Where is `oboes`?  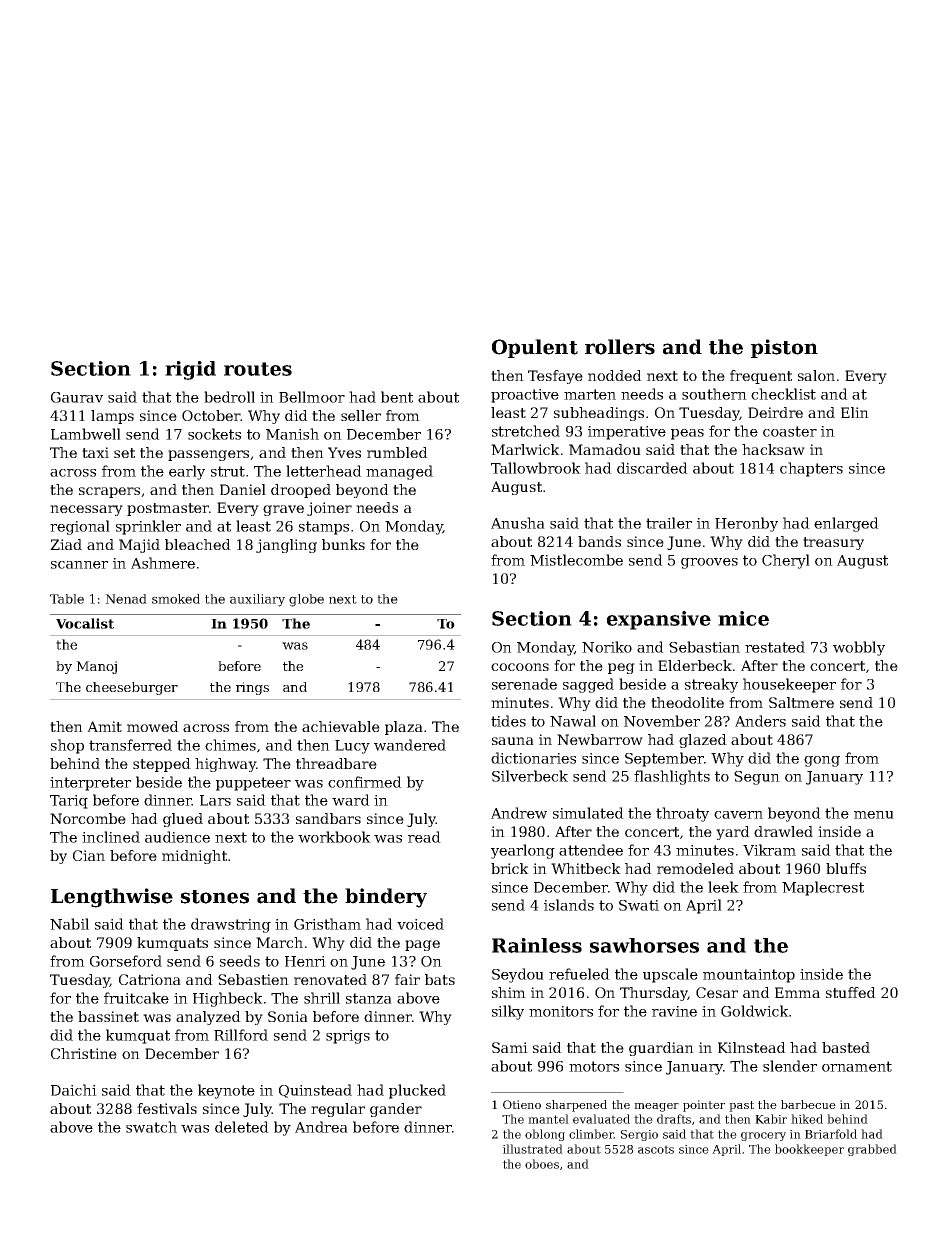 oboes is located at coordinates (542, 1164).
